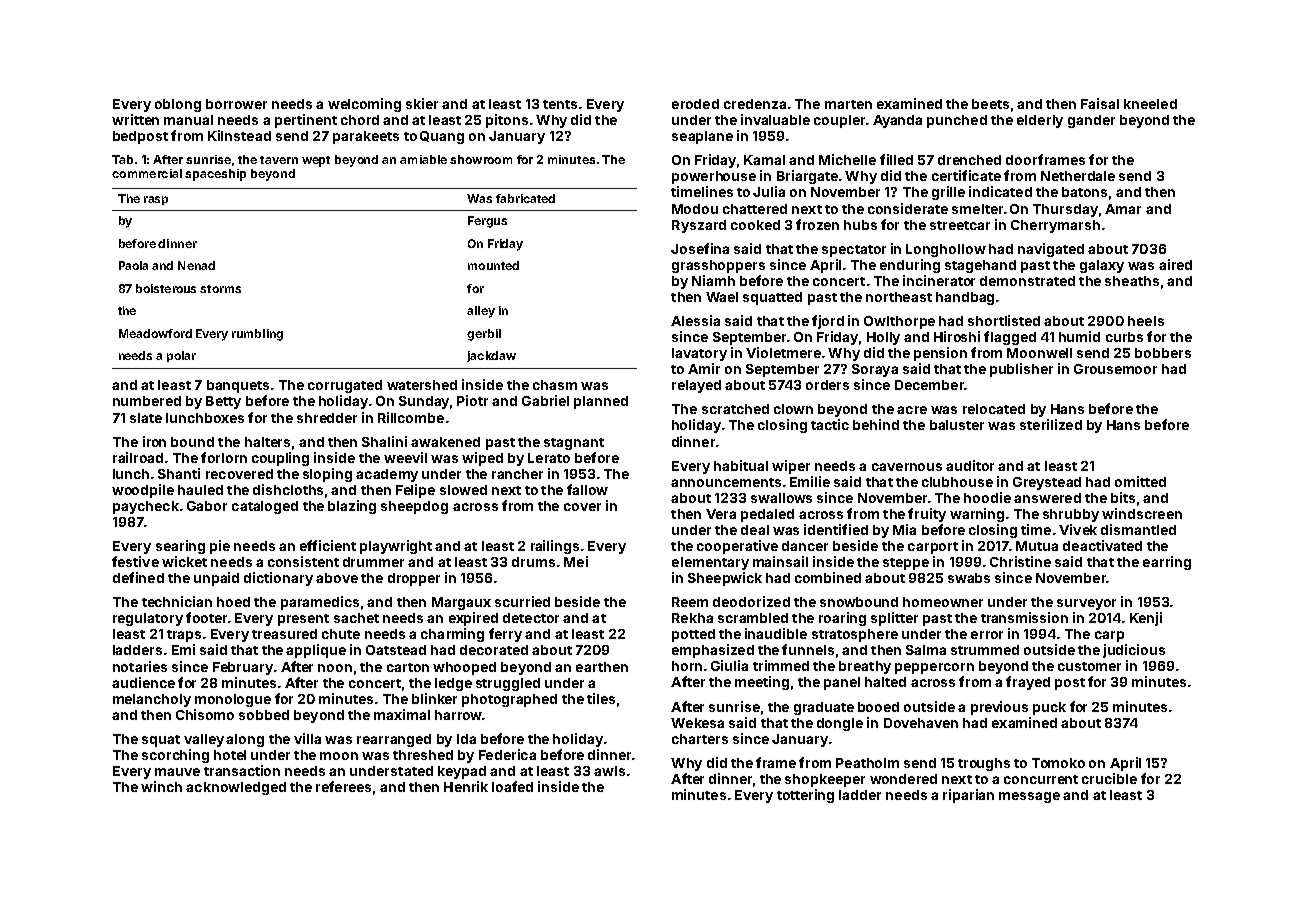  What do you see at coordinates (156, 200) in the document?
I see `rasp` at bounding box center [156, 200].
